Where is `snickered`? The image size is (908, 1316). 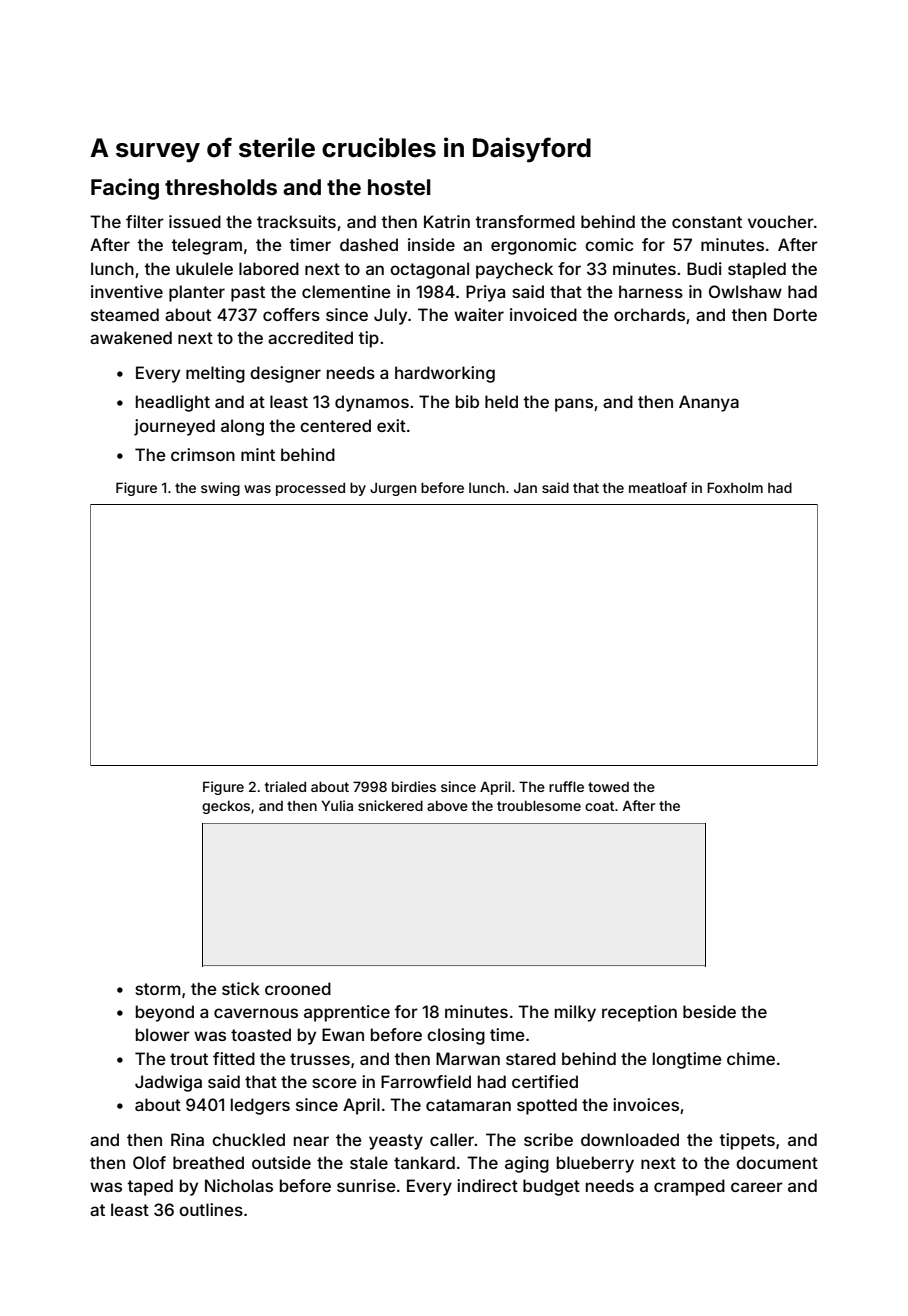
snickered is located at coordinates (390, 805).
